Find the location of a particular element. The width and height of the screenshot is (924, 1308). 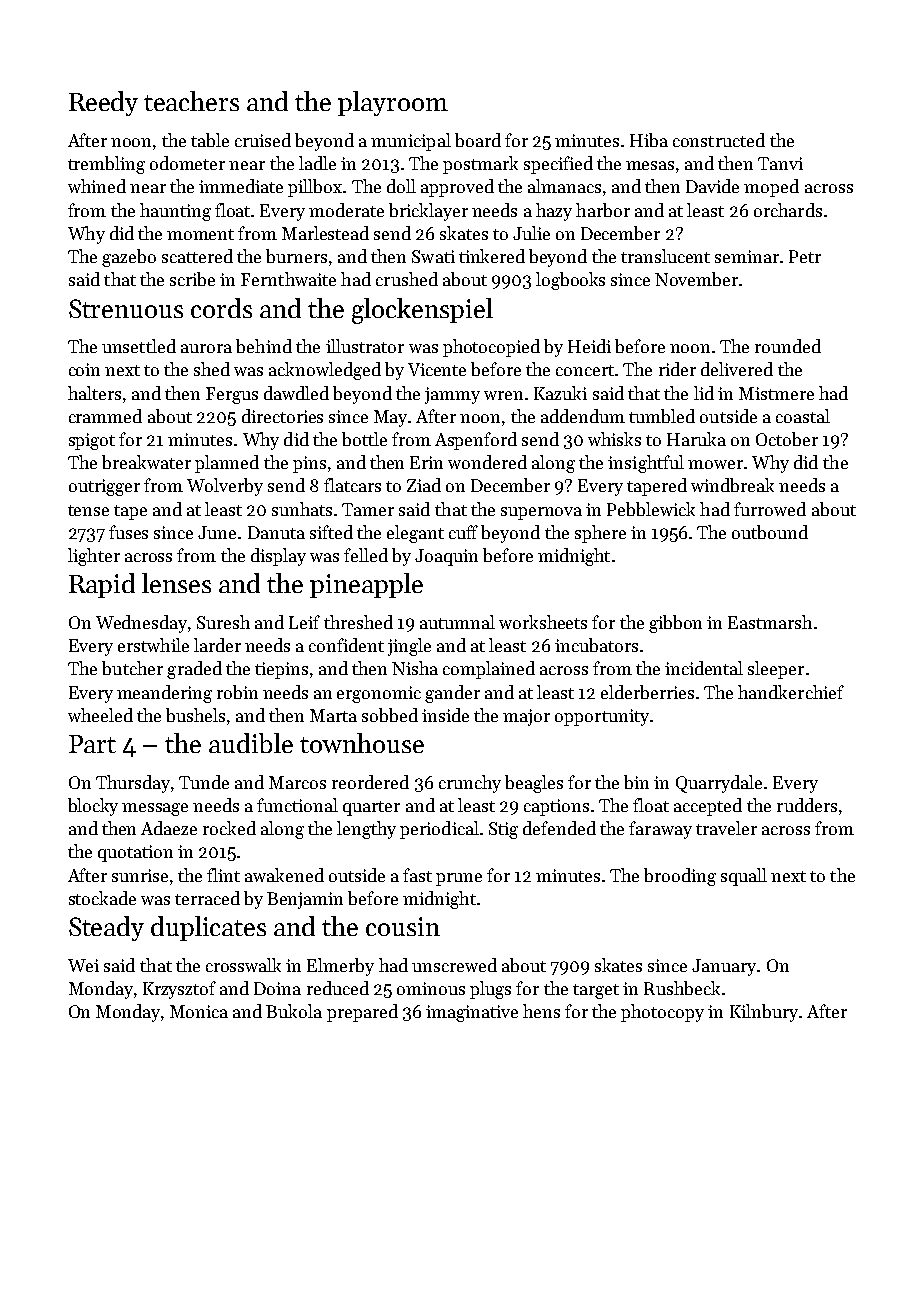

board is located at coordinates (478, 140).
